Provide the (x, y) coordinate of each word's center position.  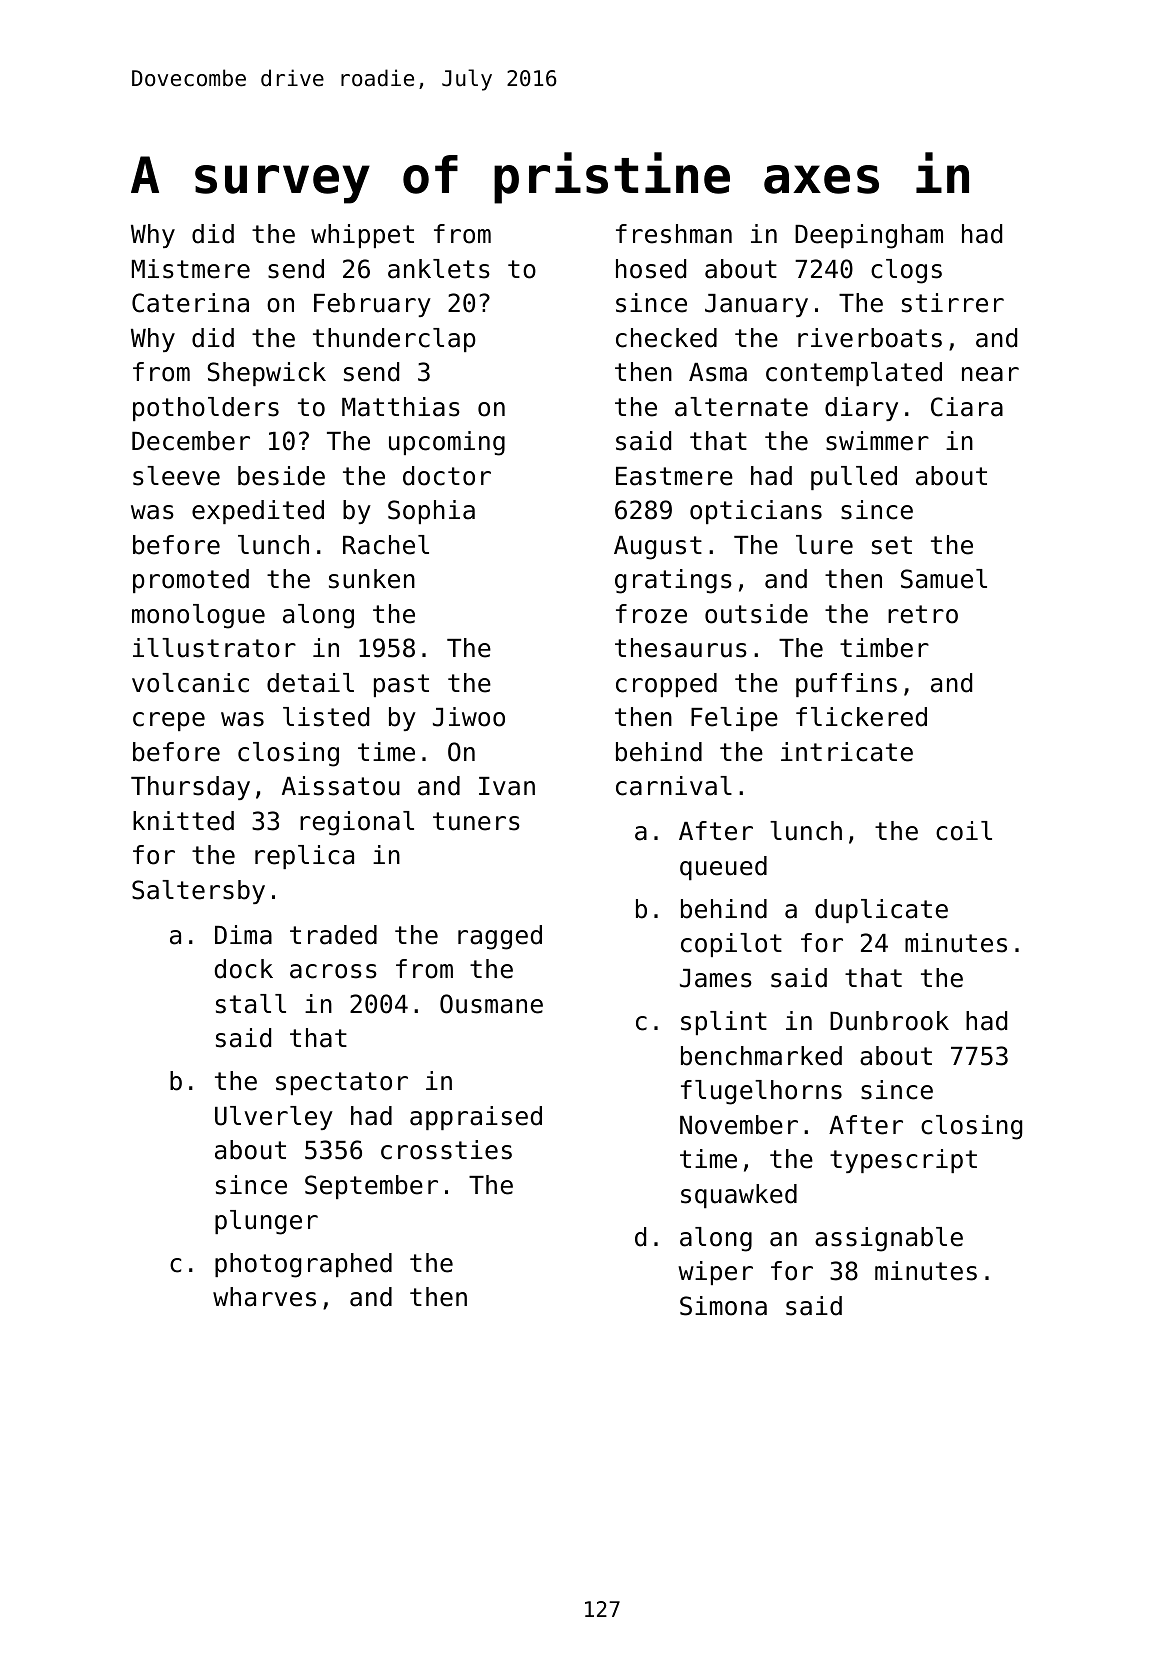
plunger (266, 1222)
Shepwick (266, 374)
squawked (739, 1196)
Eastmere (674, 476)
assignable (889, 1239)
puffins (846, 685)
